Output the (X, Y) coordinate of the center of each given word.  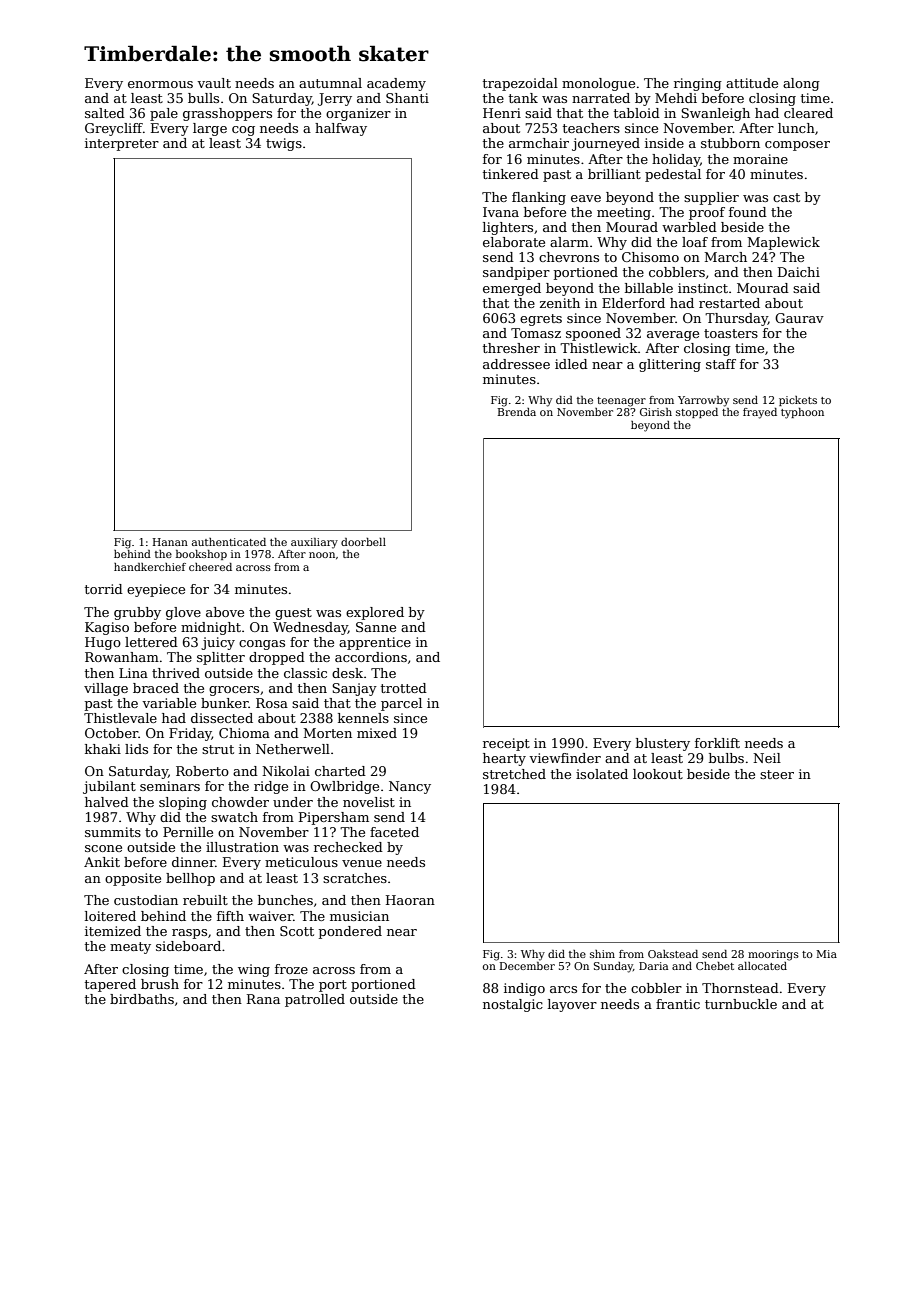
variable (169, 703)
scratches (355, 878)
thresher (511, 348)
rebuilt (205, 900)
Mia (826, 954)
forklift (717, 743)
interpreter (122, 144)
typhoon (802, 413)
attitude (752, 83)
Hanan (170, 542)
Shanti (407, 98)
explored (375, 613)
